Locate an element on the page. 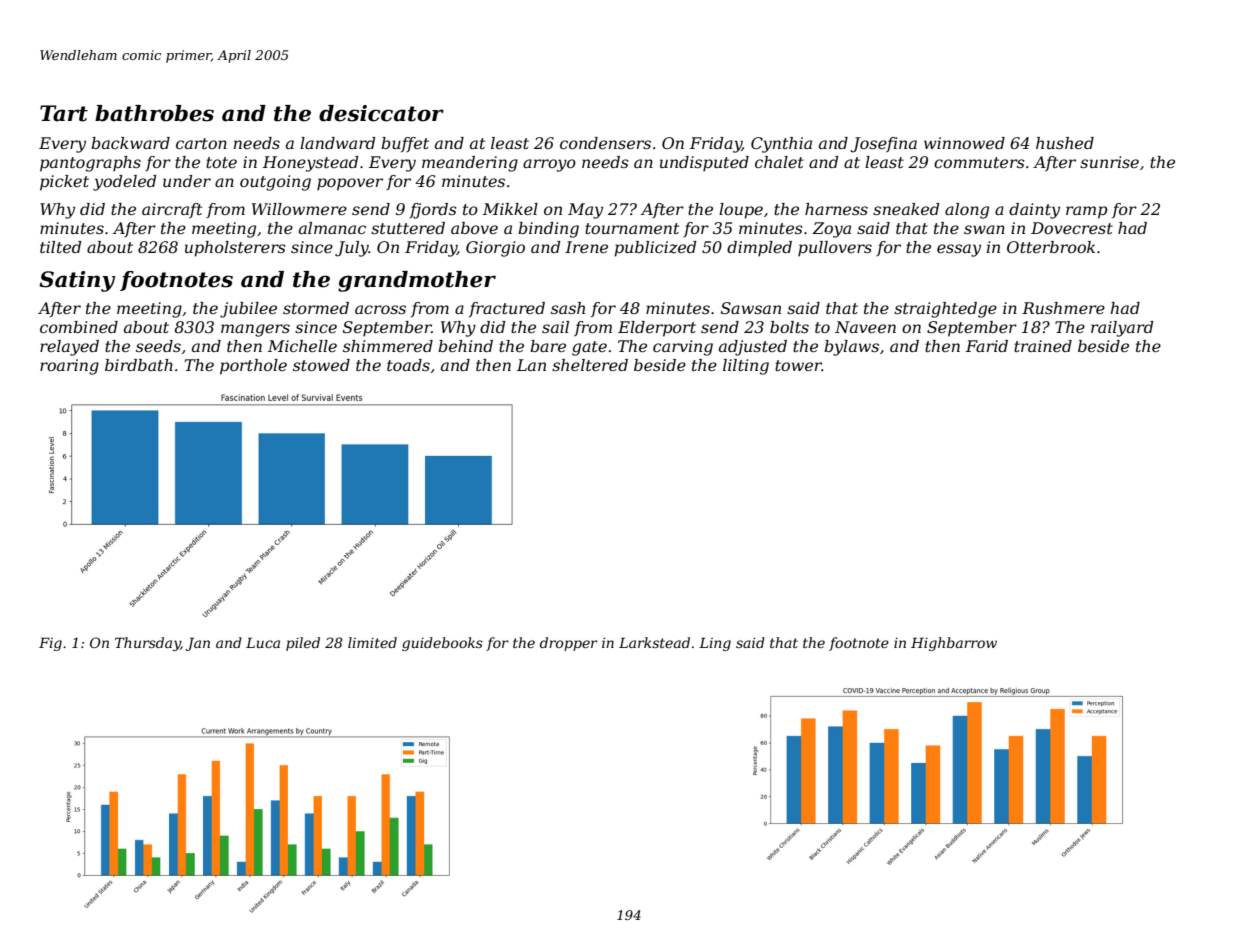 Image resolution: width=1233 pixels, height=952 pixels. undisputed is located at coordinates (704, 164).
